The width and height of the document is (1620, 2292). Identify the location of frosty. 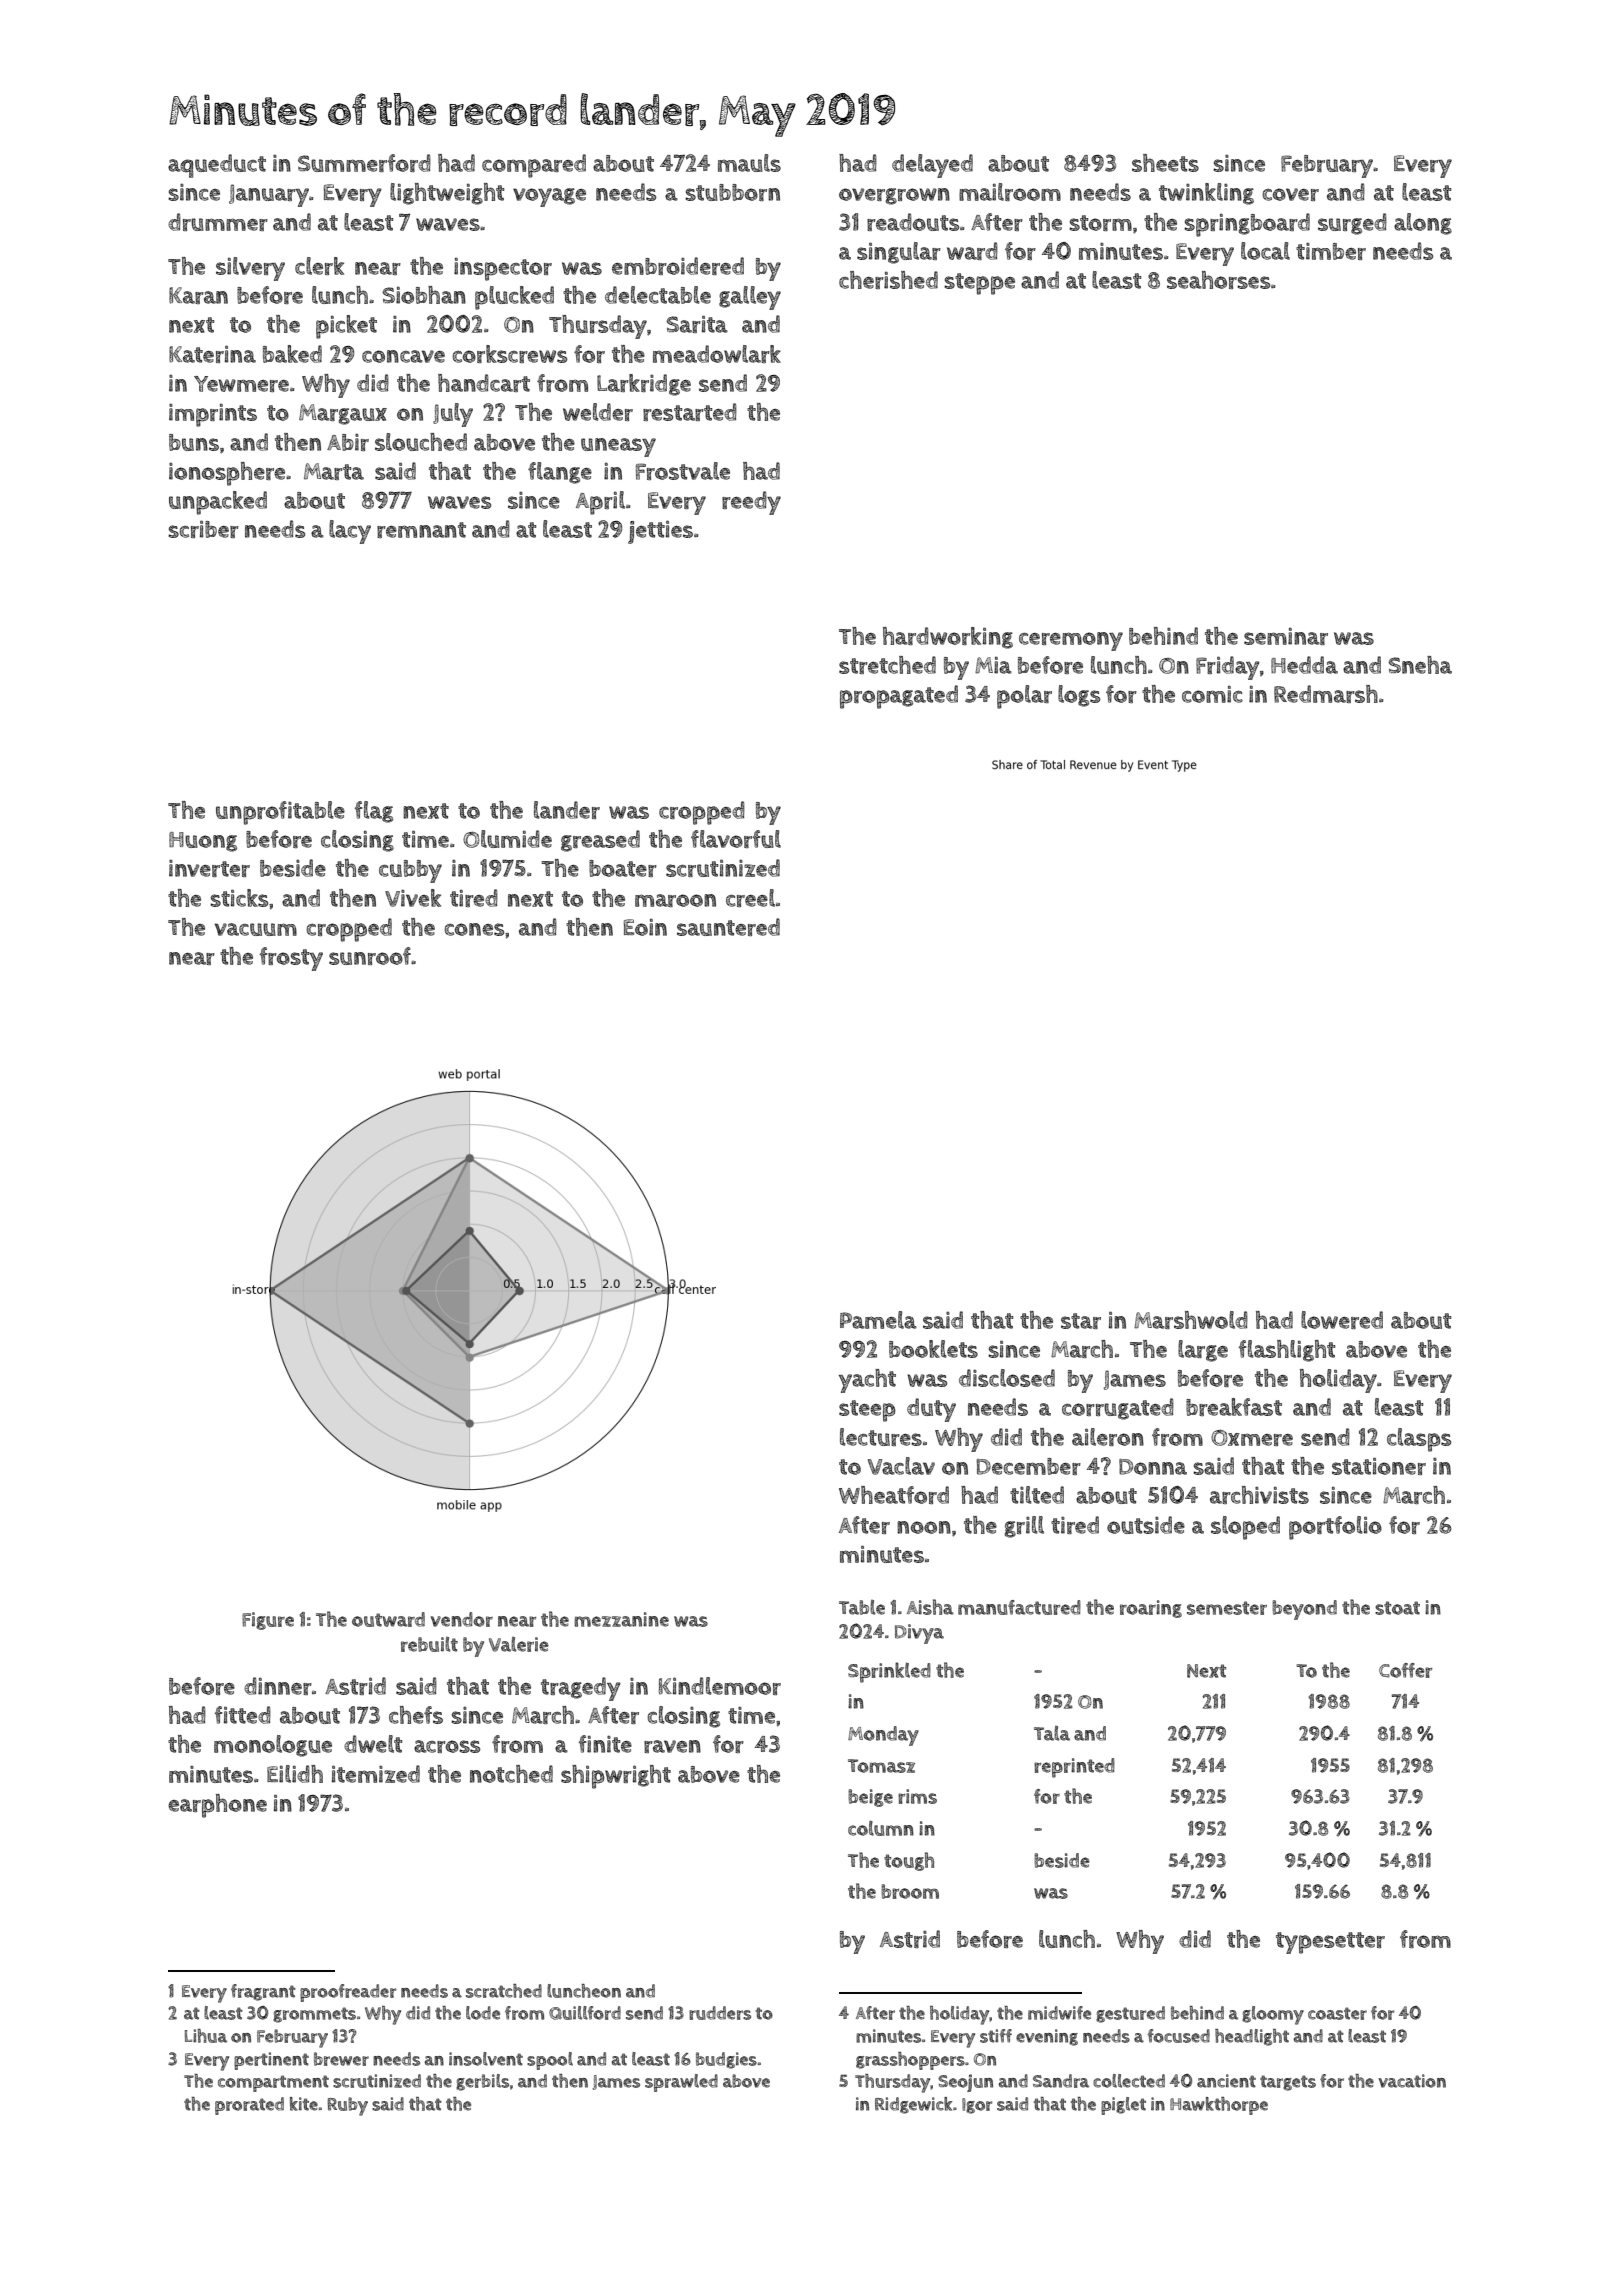
(291, 959).
